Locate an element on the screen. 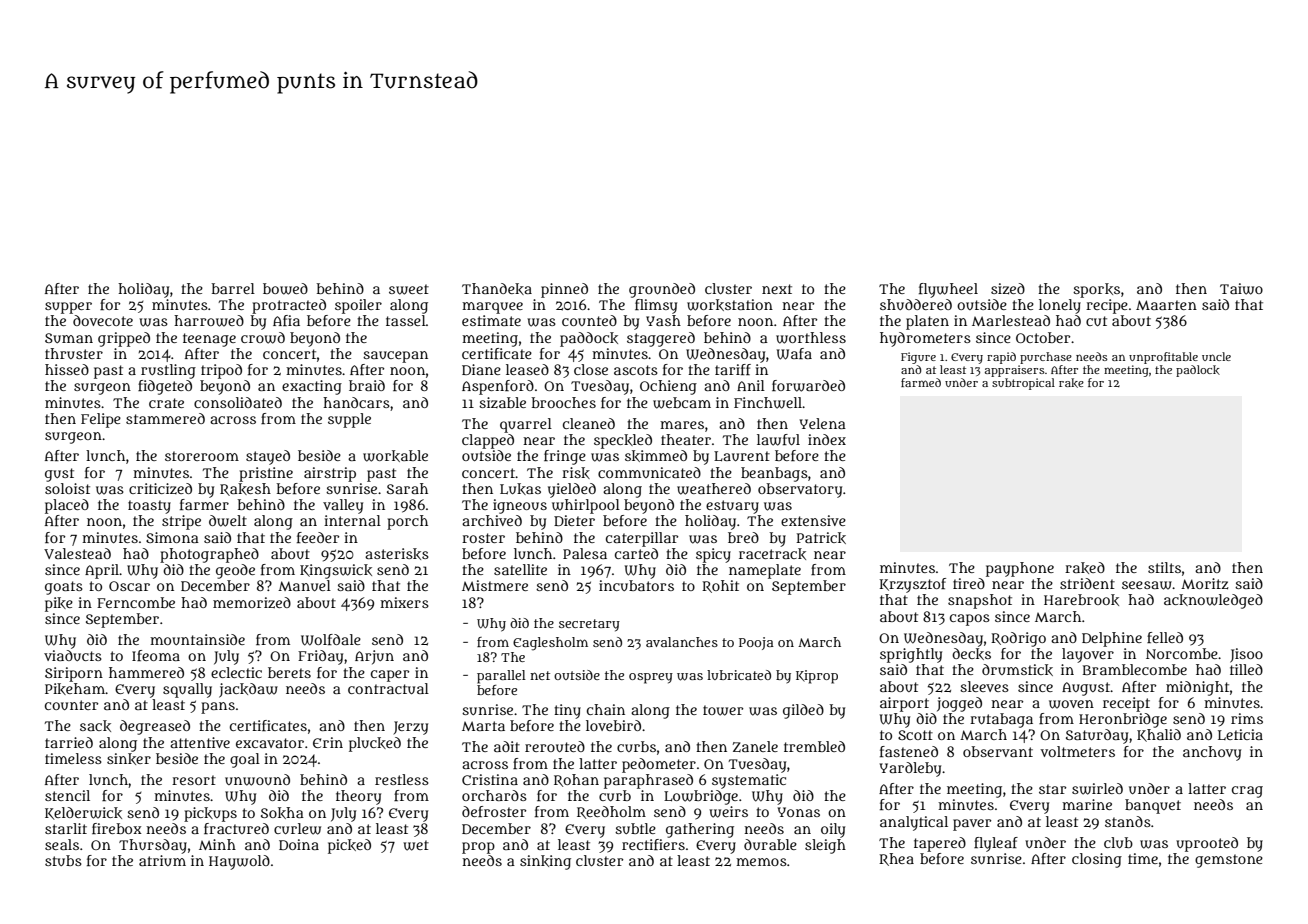 This screenshot has height=924, width=1308. barrel is located at coordinates (233, 288).
